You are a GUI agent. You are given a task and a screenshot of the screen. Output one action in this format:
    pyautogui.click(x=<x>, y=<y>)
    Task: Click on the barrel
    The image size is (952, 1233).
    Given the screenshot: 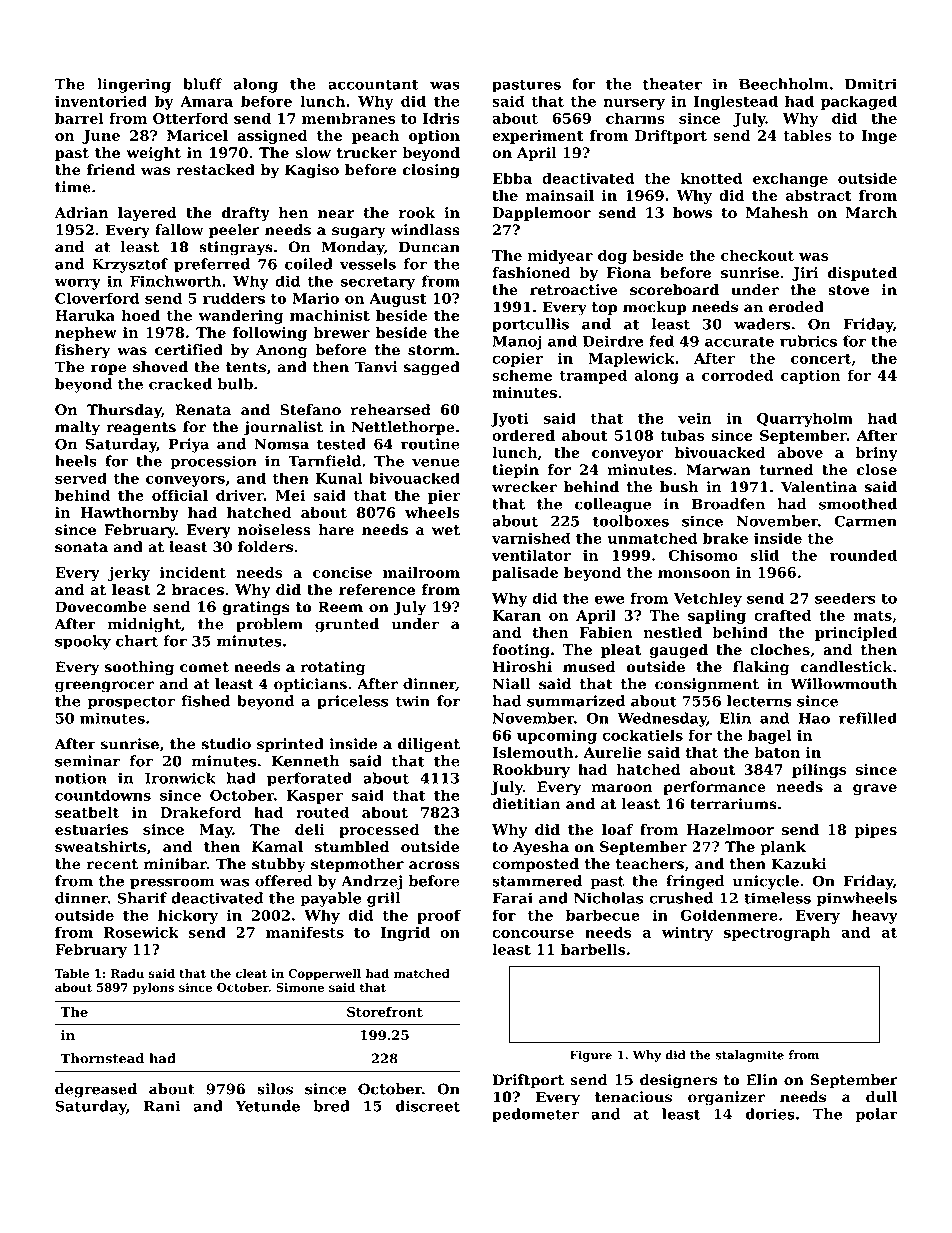 What is the action you would take?
    pyautogui.click(x=79, y=118)
